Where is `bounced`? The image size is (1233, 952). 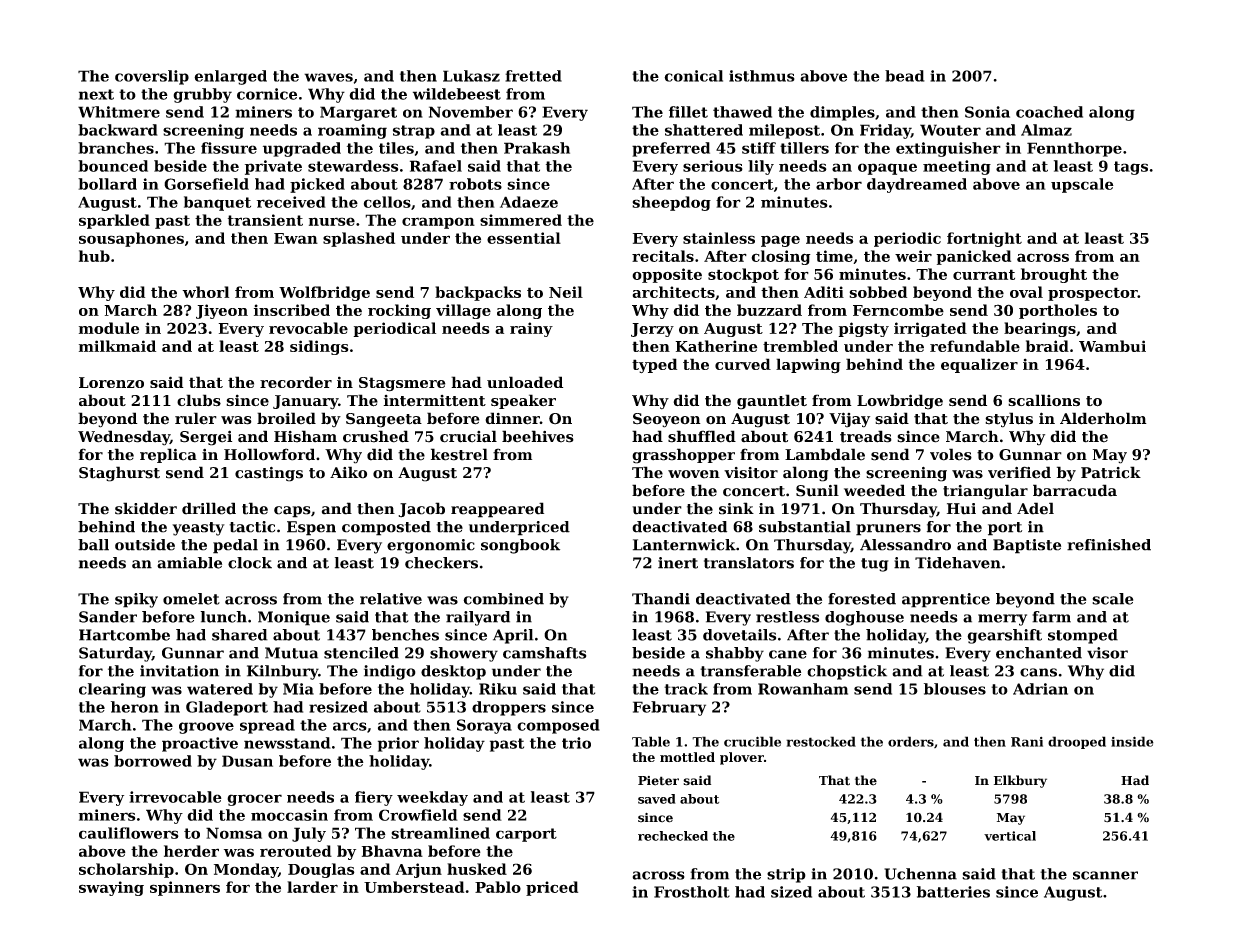 bounced is located at coordinates (113, 166).
